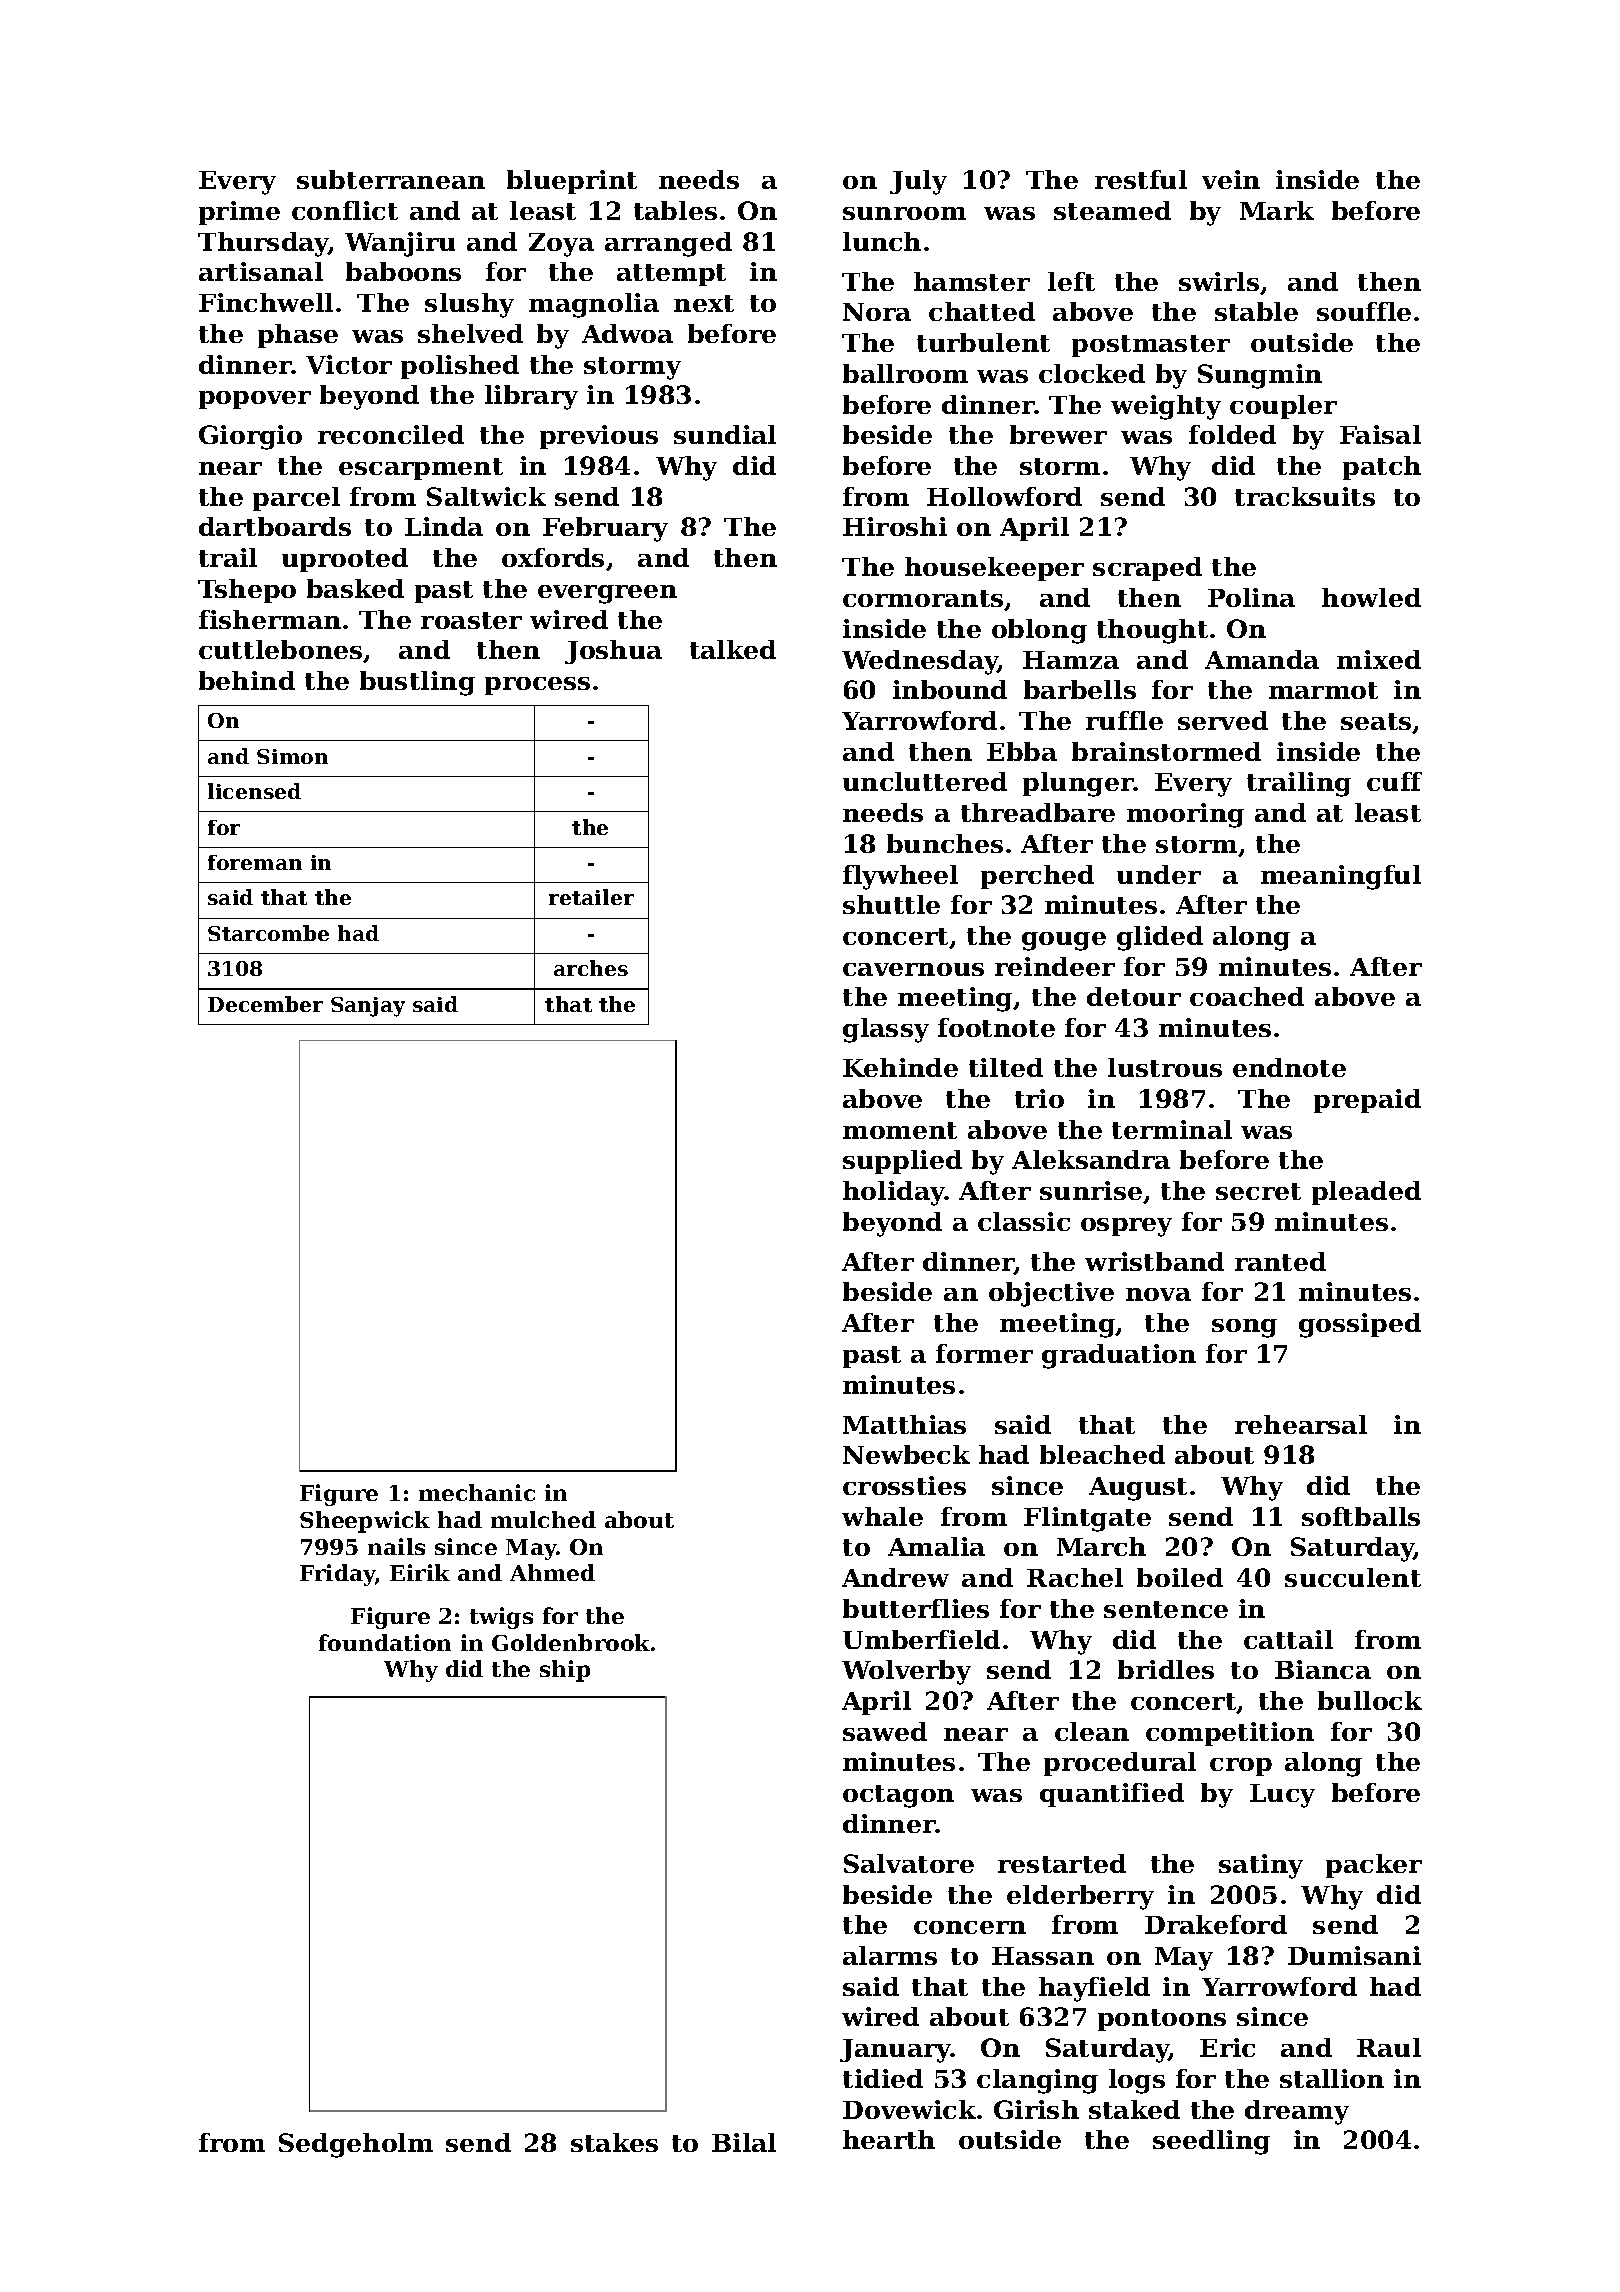 This screenshot has height=2292, width=1620. What do you see at coordinates (614, 2142) in the screenshot?
I see `stakes` at bounding box center [614, 2142].
